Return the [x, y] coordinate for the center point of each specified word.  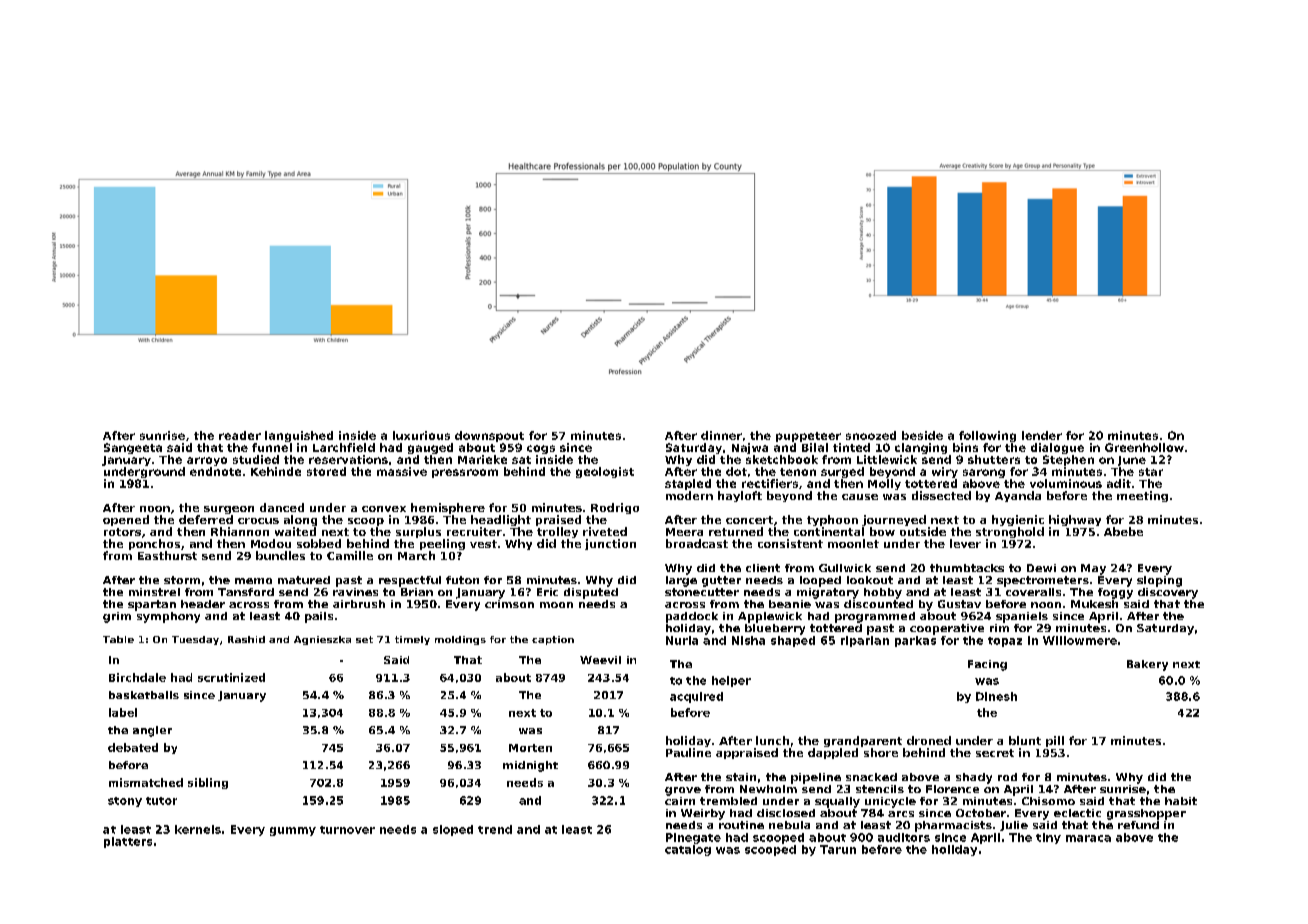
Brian [417, 592]
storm [182, 580]
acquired [696, 697]
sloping [1159, 581]
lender [1042, 435]
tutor [161, 801]
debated [133, 747]
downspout [489, 436]
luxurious [421, 435]
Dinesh [996, 696]
